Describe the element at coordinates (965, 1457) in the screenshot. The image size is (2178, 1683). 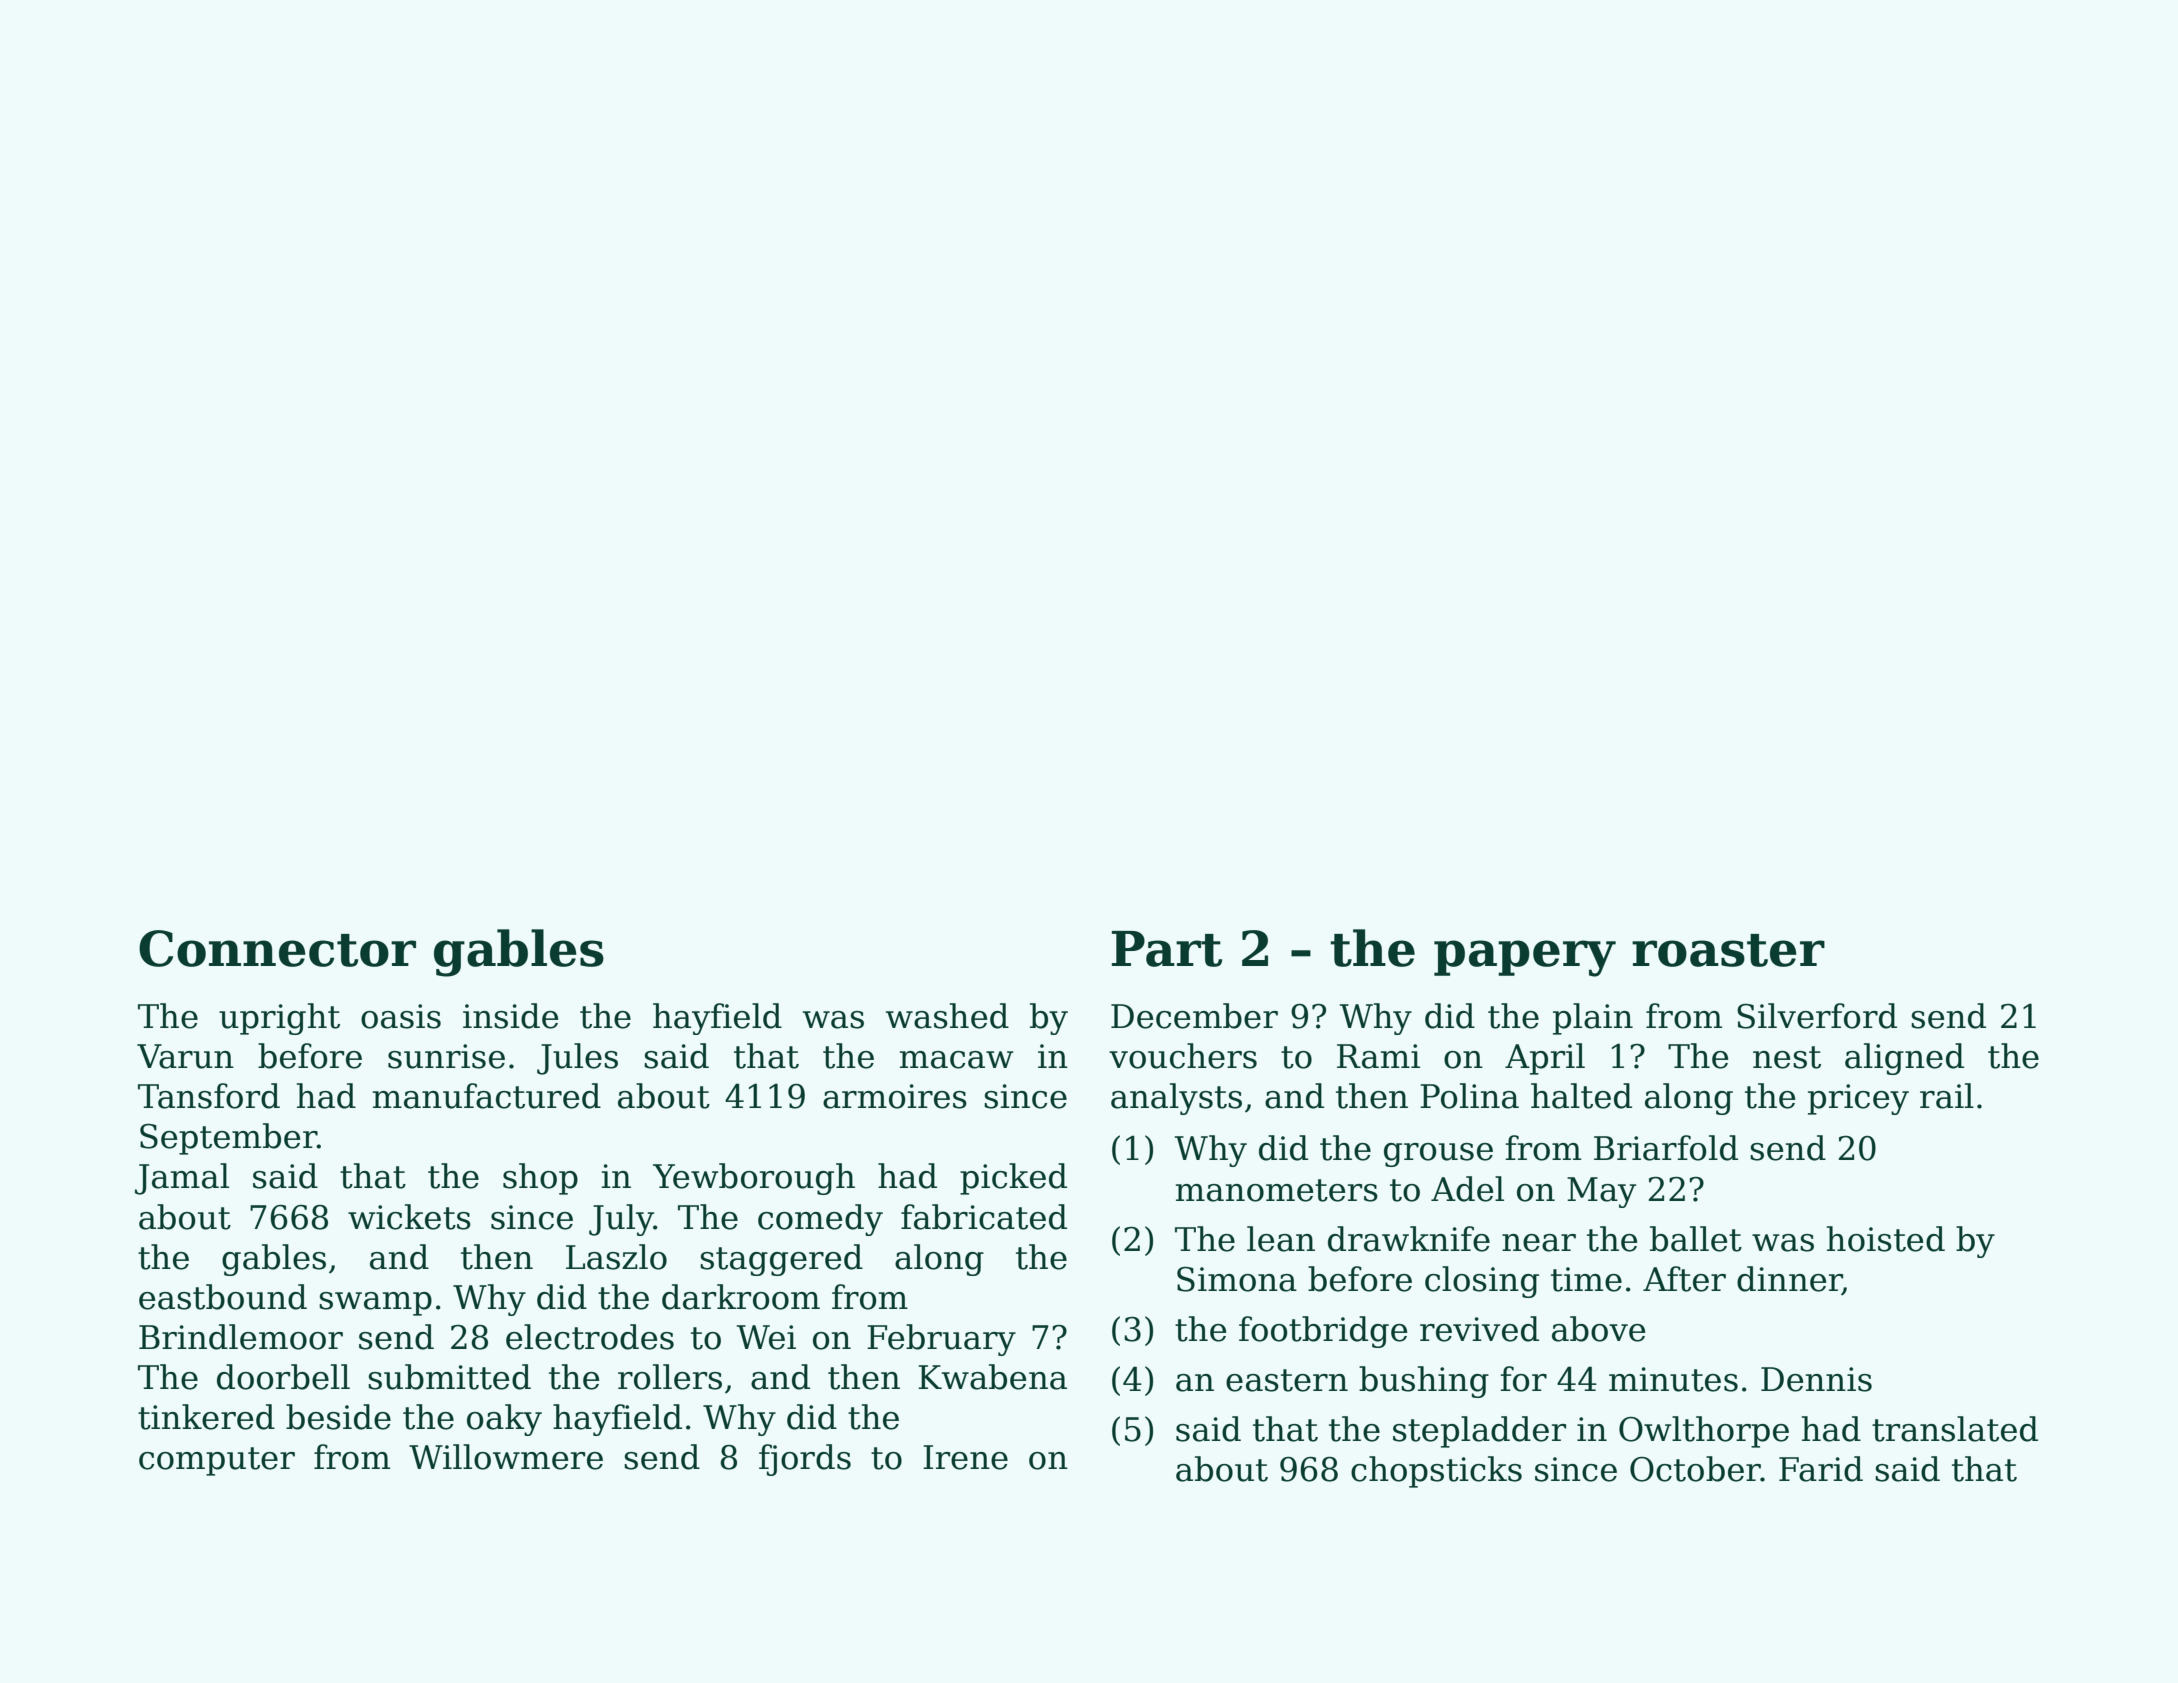
I see `Irene` at that location.
